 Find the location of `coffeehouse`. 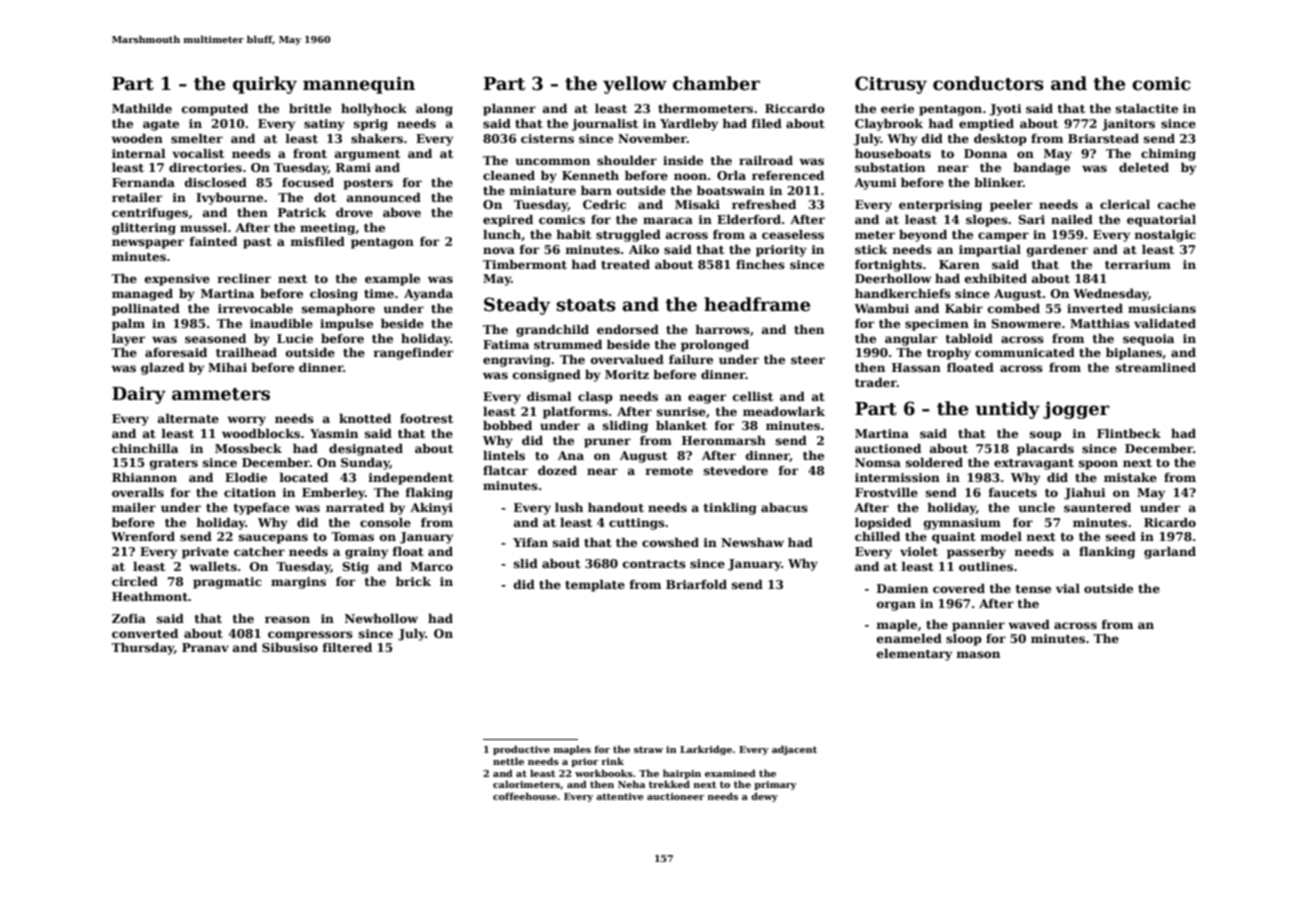

coffeehouse is located at coordinates (525, 796).
